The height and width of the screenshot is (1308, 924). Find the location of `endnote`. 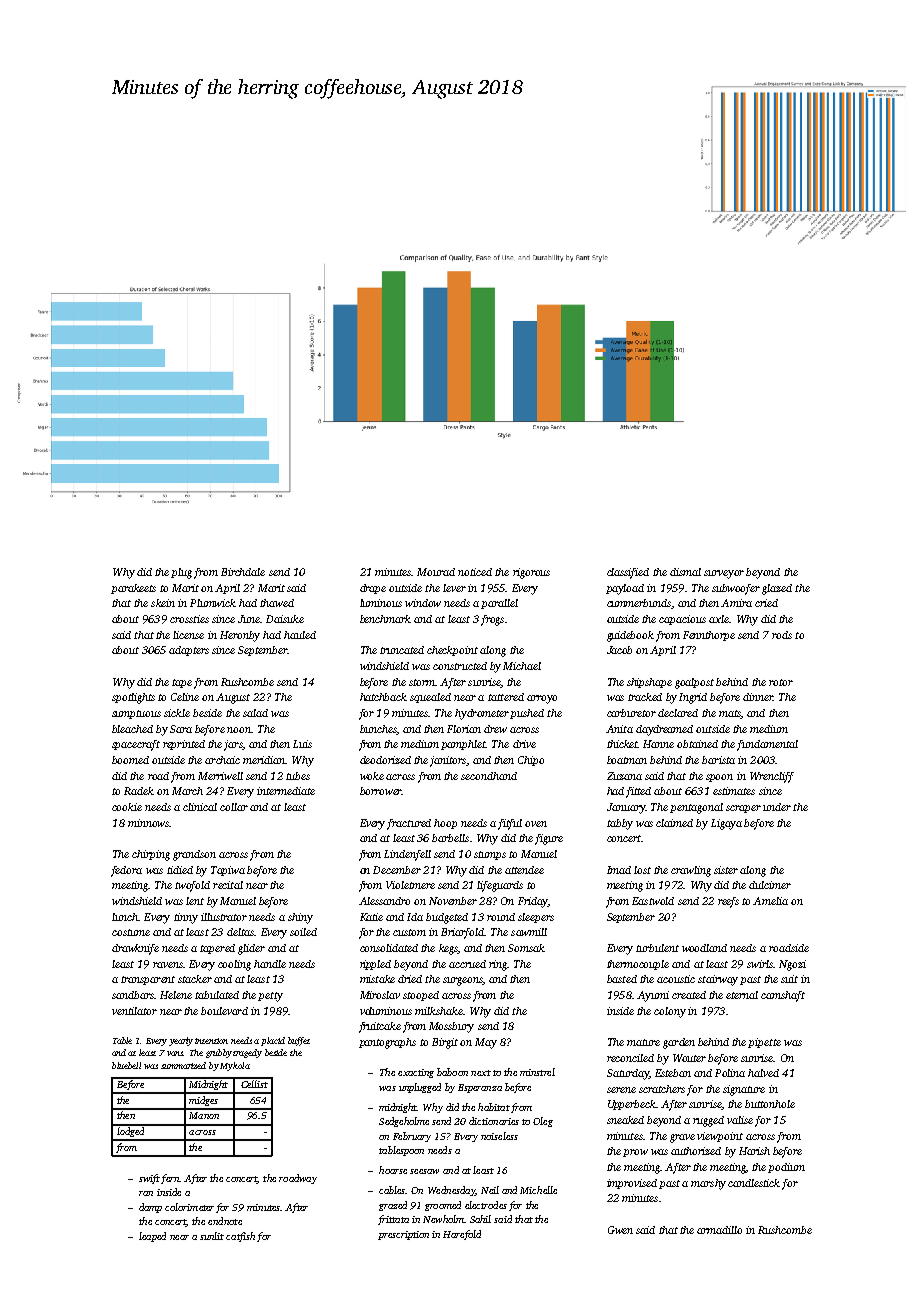

endnote is located at coordinates (225, 1221).
